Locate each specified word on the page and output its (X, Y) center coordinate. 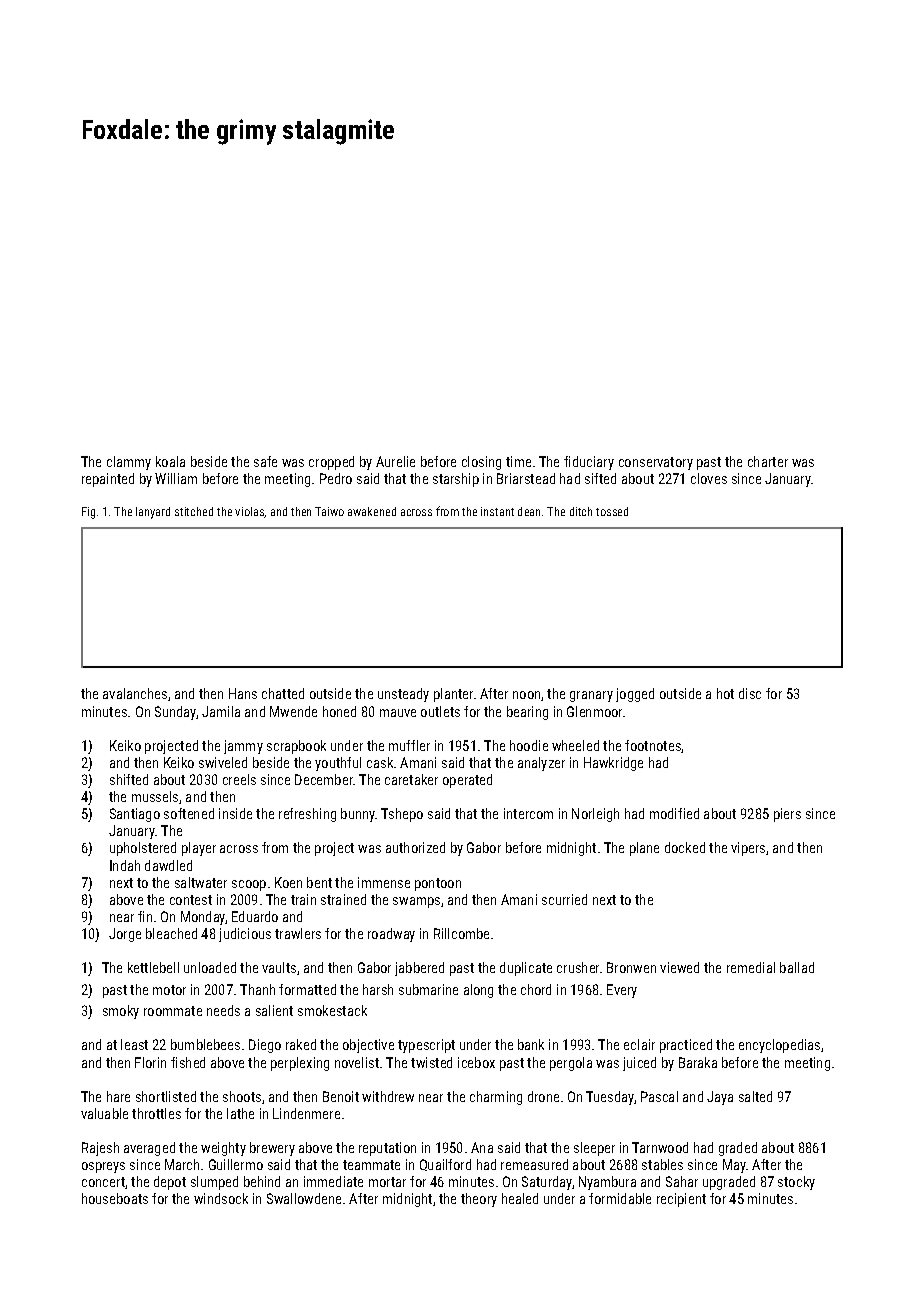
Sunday (175, 713)
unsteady (403, 695)
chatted (283, 693)
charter (768, 461)
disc (750, 693)
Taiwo (329, 511)
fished (188, 1062)
